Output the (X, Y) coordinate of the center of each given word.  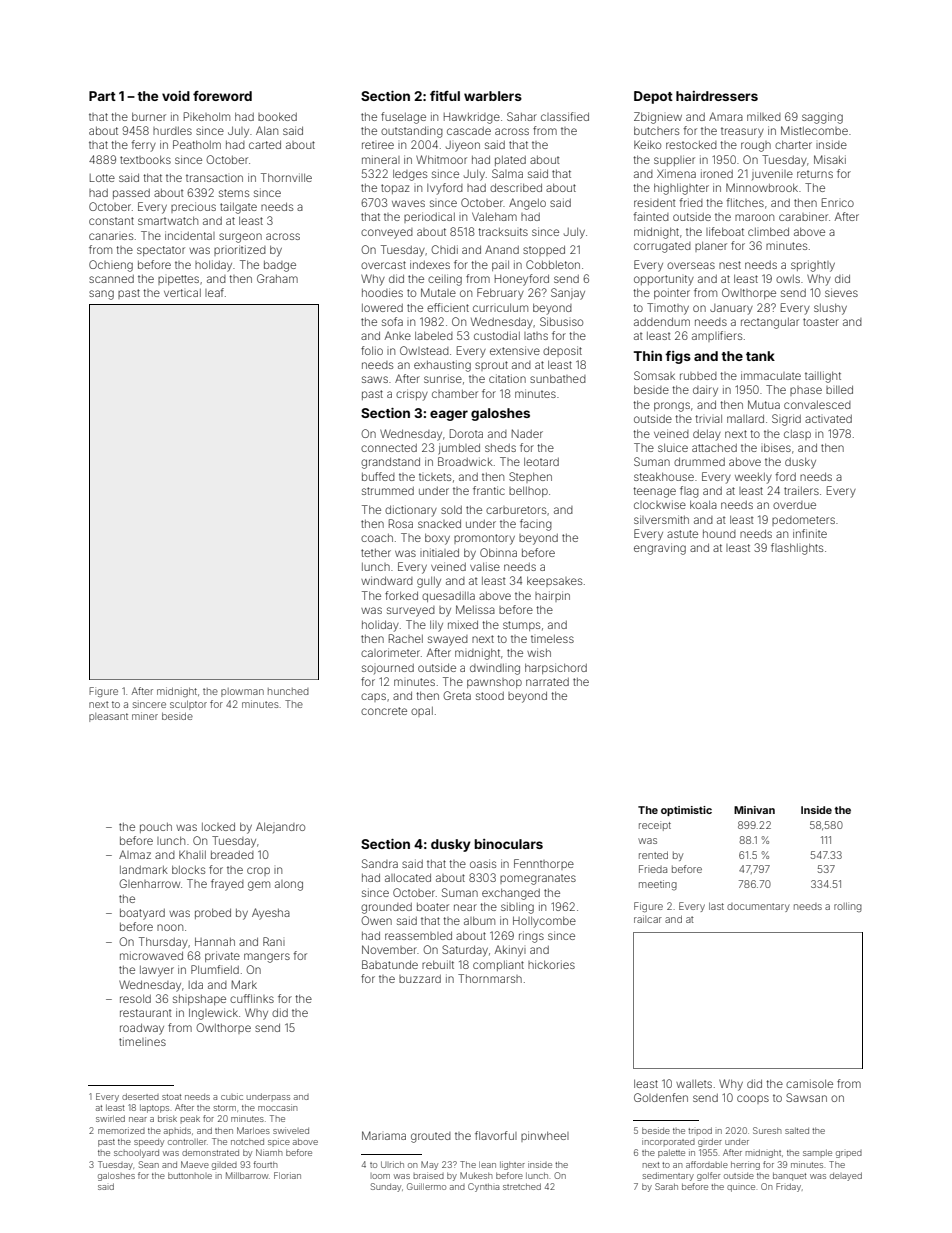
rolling (848, 907)
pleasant (108, 717)
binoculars (508, 844)
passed (131, 194)
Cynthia (483, 1187)
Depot (653, 97)
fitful (445, 96)
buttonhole (190, 1175)
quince (741, 1188)
